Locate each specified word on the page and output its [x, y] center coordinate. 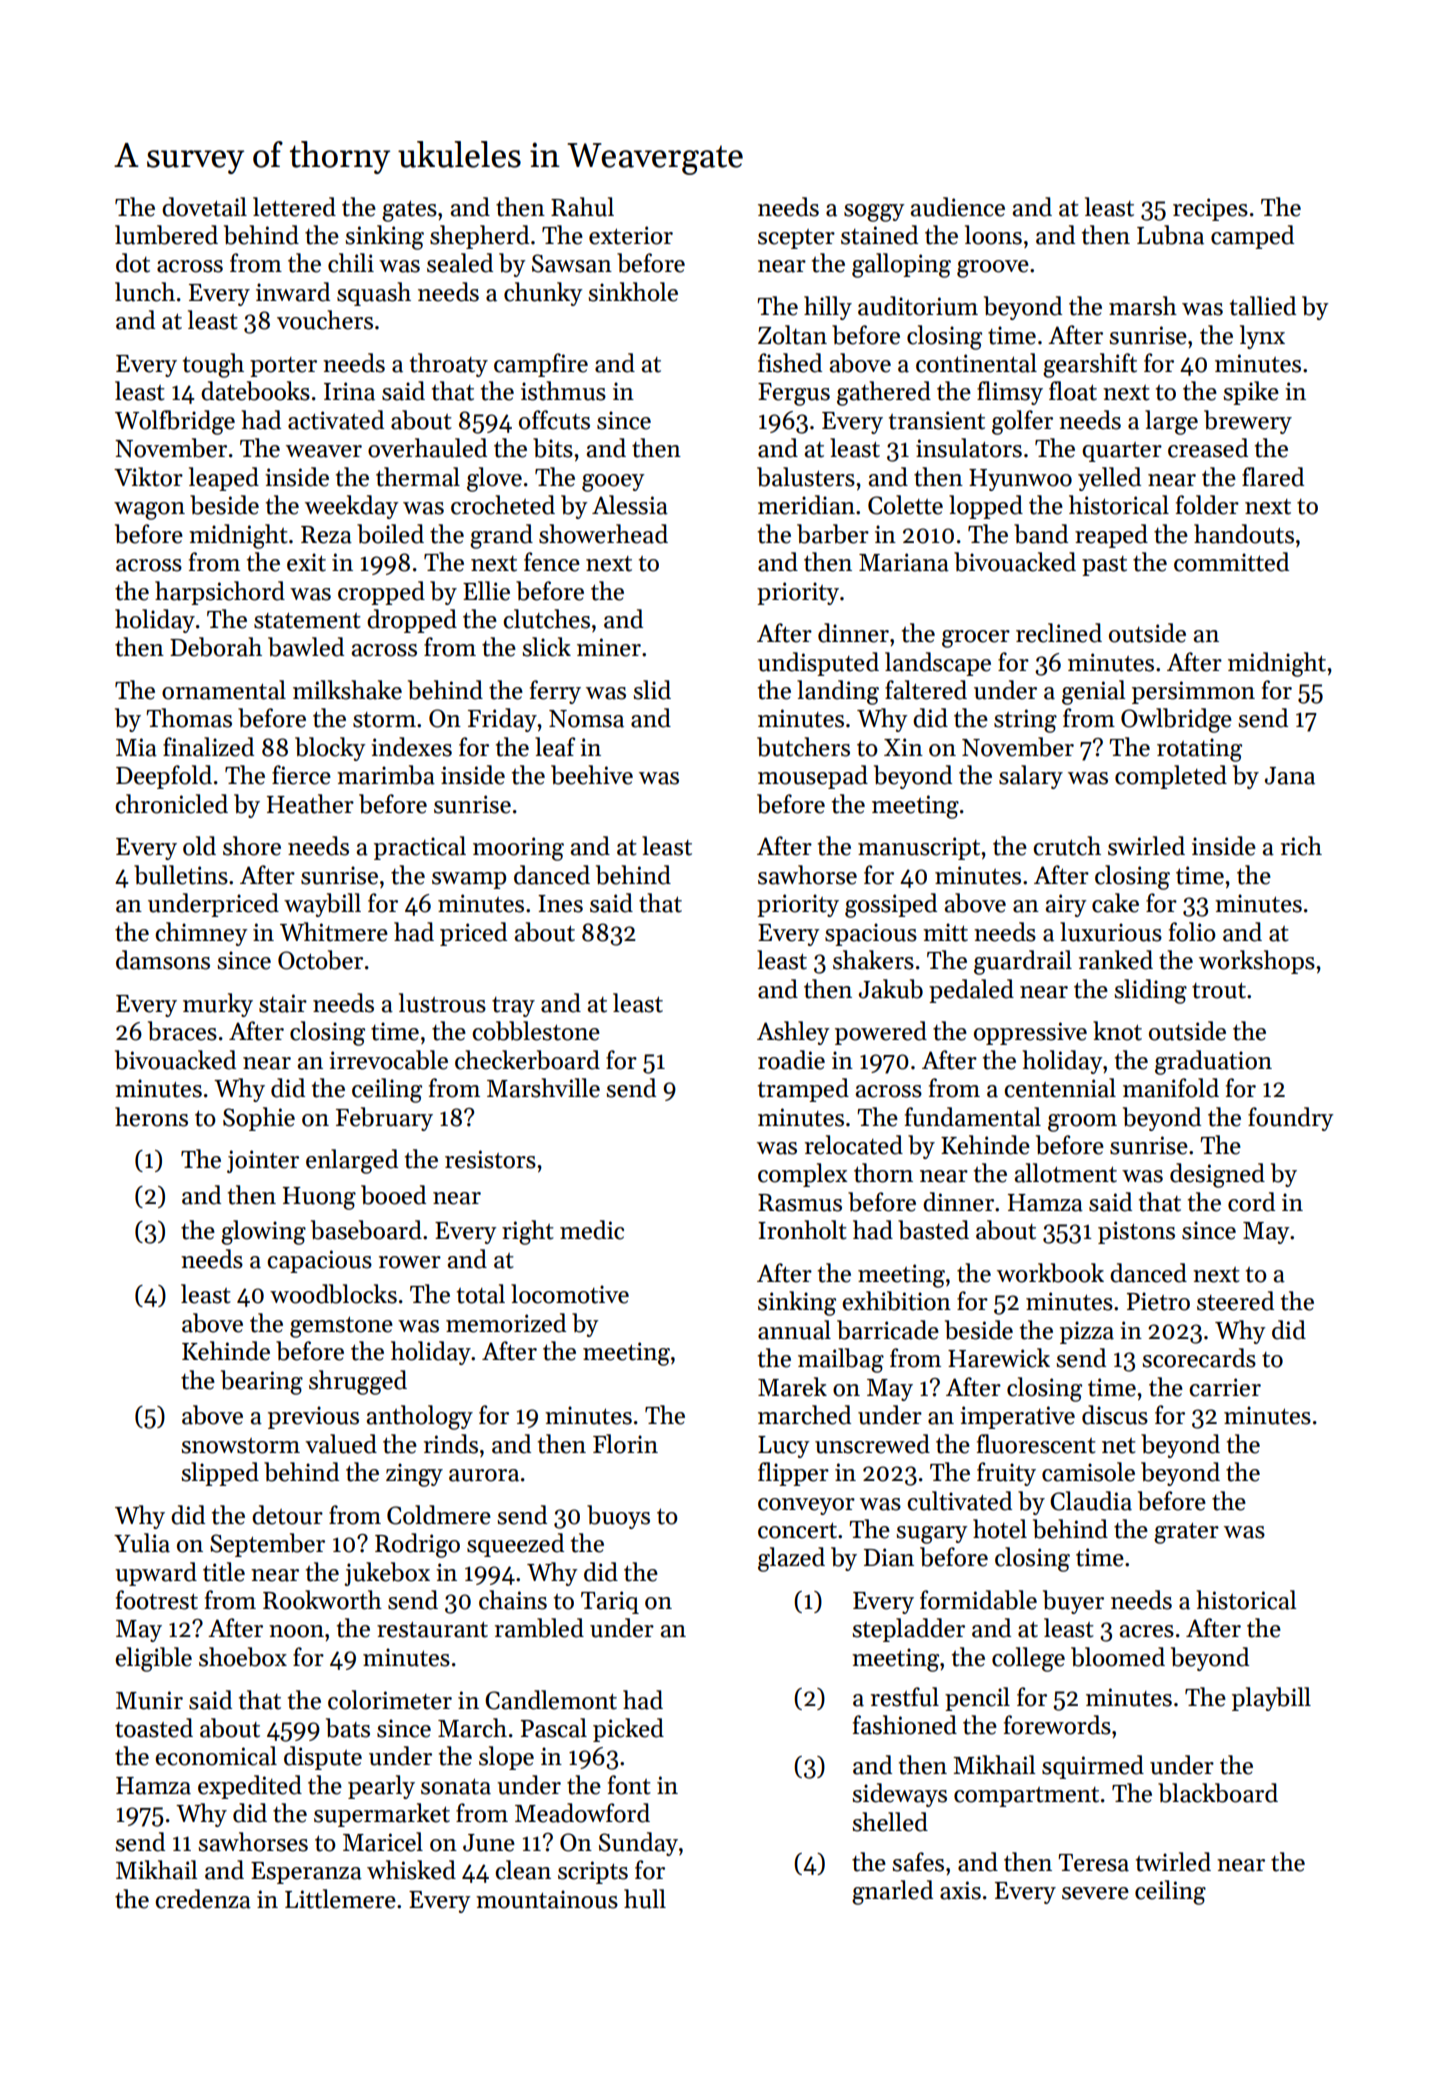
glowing [263, 1232]
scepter [796, 239]
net [1119, 1446]
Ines [560, 904]
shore [252, 846]
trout [1219, 990]
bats [348, 1728]
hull [645, 1899]
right [528, 1232]
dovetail [204, 207]
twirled [1173, 1862]
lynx [1262, 337]
